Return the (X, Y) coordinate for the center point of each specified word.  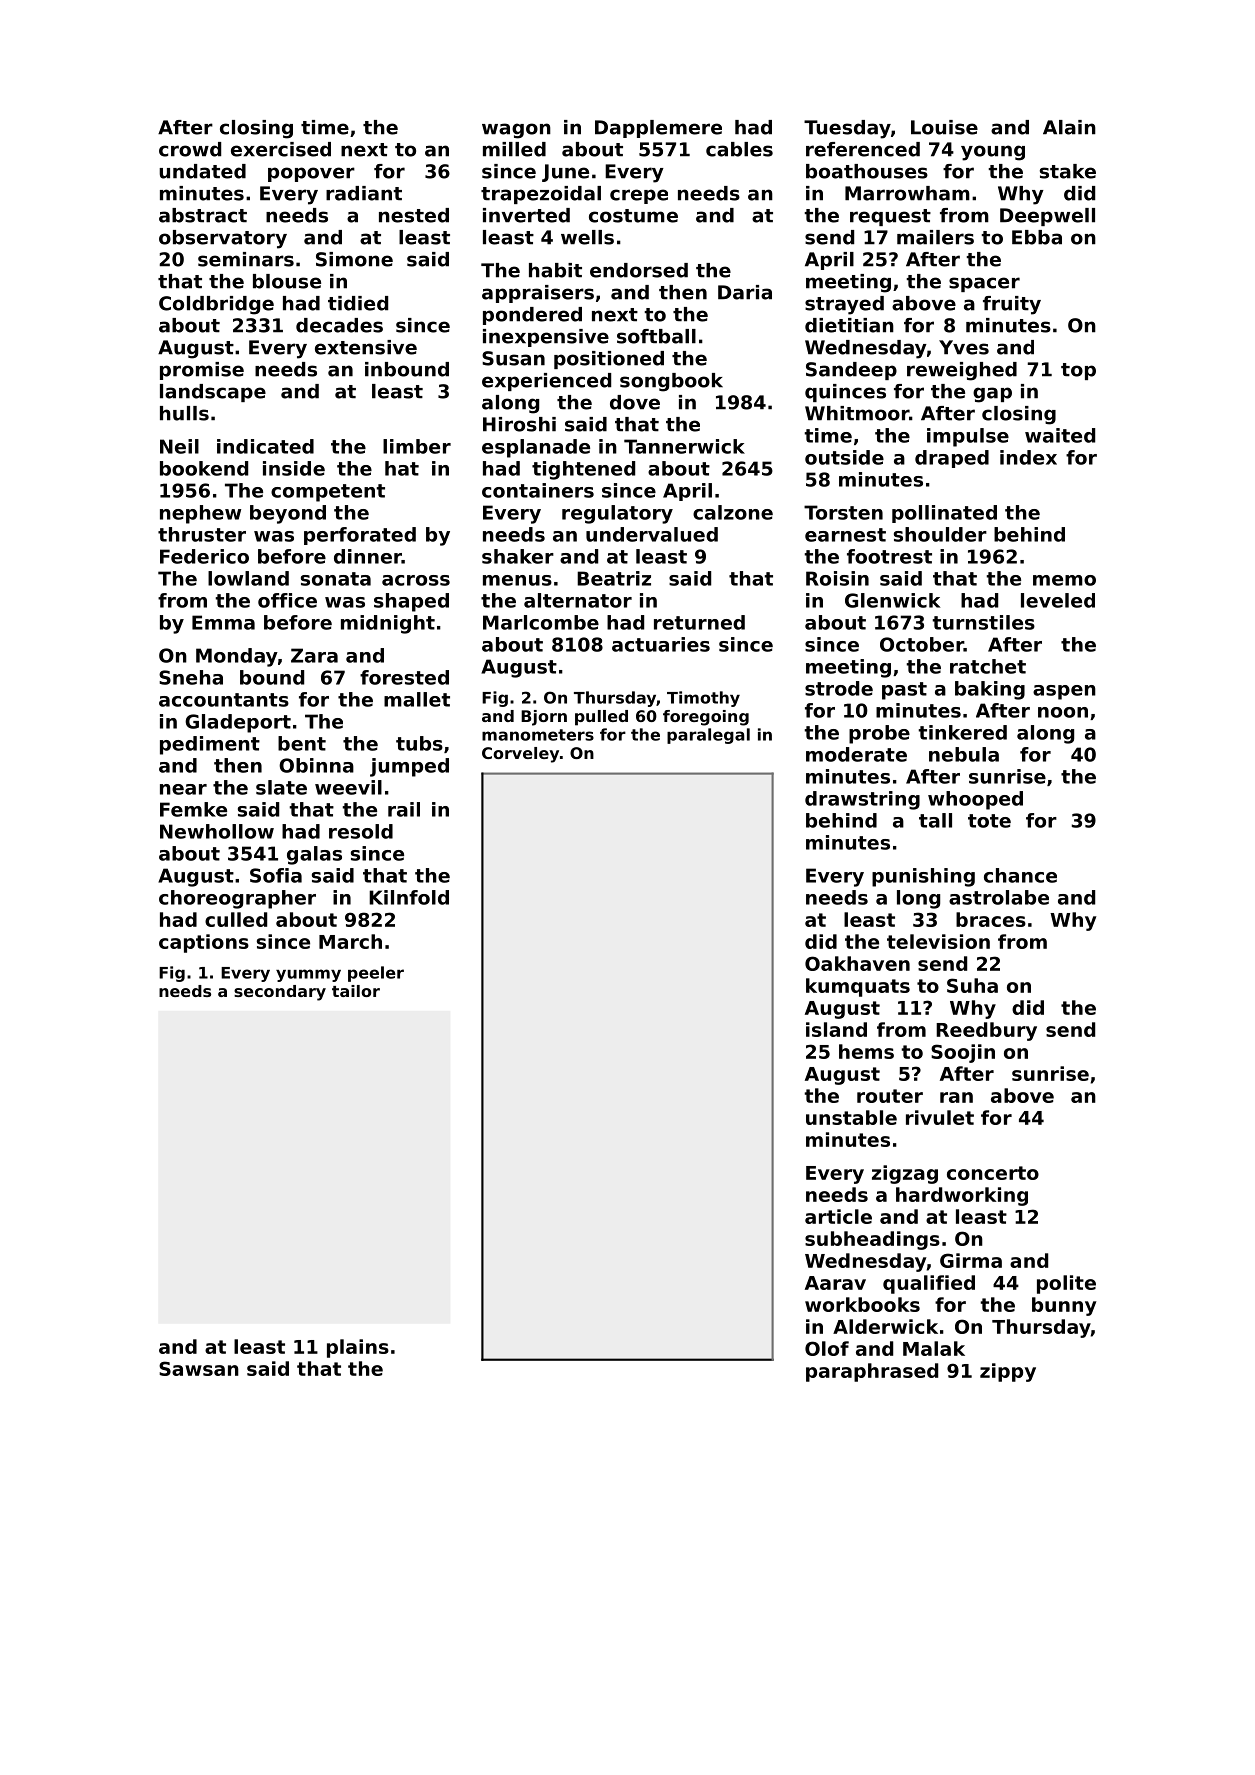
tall (935, 820)
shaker (518, 556)
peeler (376, 974)
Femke (193, 809)
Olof (827, 1348)
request (890, 217)
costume (633, 216)
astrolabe (999, 897)
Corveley (520, 755)
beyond (288, 514)
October (922, 644)
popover (311, 174)
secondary (280, 993)
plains (358, 1348)
